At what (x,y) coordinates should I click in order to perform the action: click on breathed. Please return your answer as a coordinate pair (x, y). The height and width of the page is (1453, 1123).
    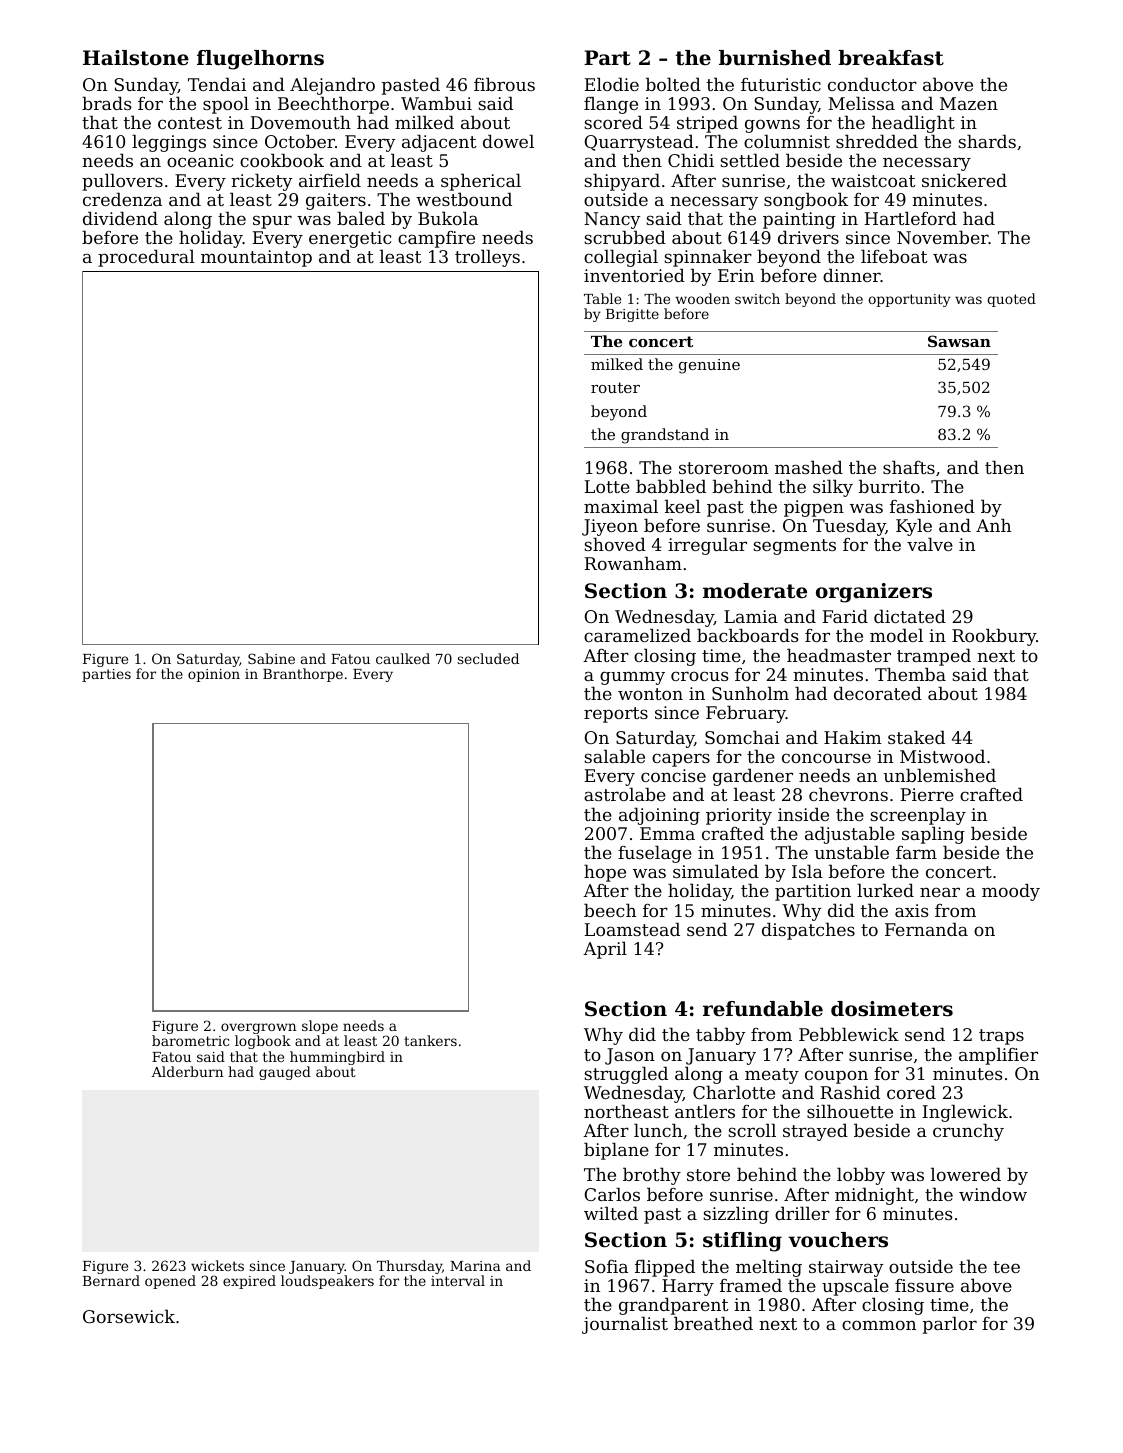
    Looking at the image, I should click on (713, 1323).
